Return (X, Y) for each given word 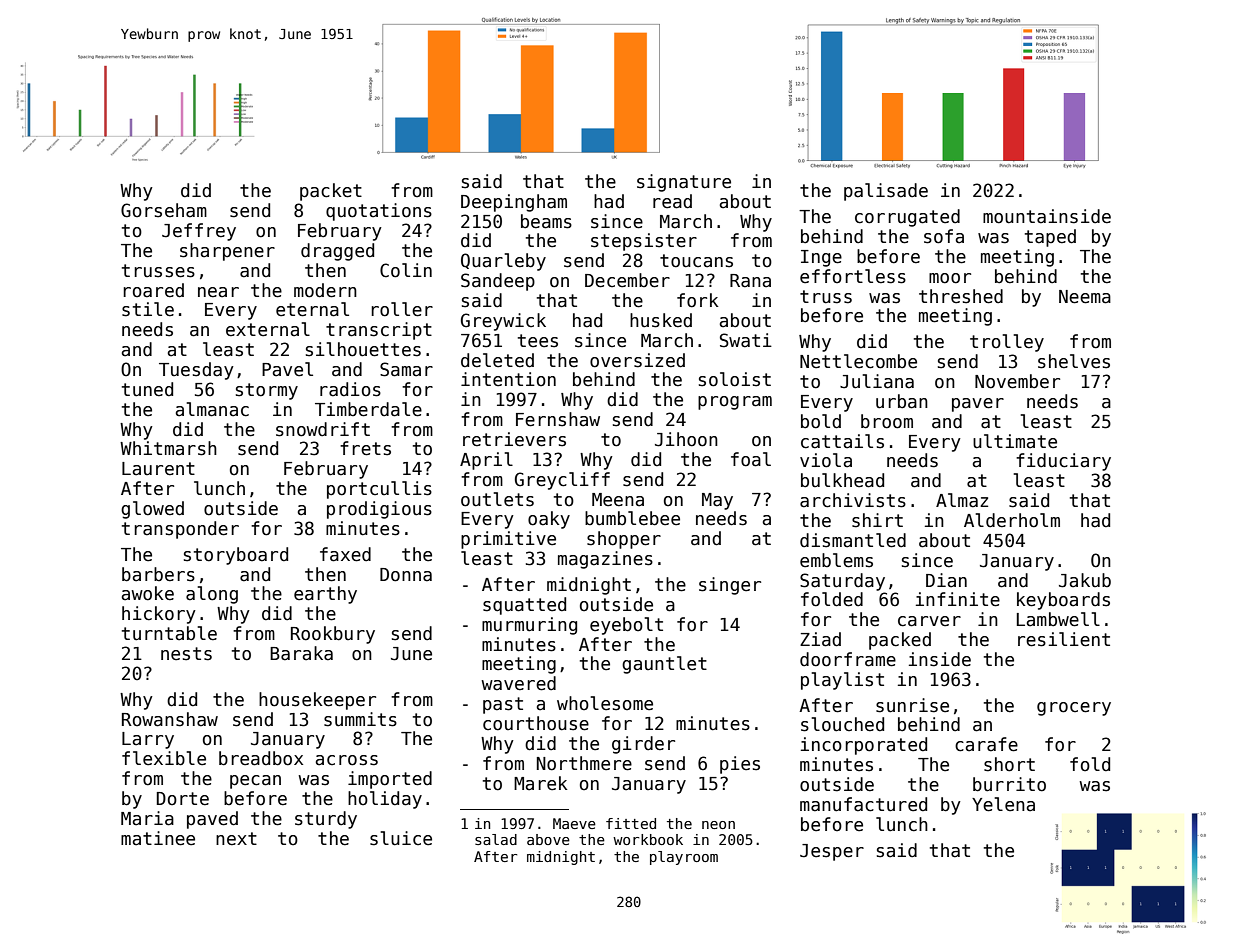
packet (331, 192)
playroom (684, 858)
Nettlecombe (858, 361)
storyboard (236, 556)
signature (684, 183)
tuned (147, 389)
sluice (401, 838)
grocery (1074, 709)
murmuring (529, 626)
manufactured (863, 804)
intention (508, 379)
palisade (886, 192)
